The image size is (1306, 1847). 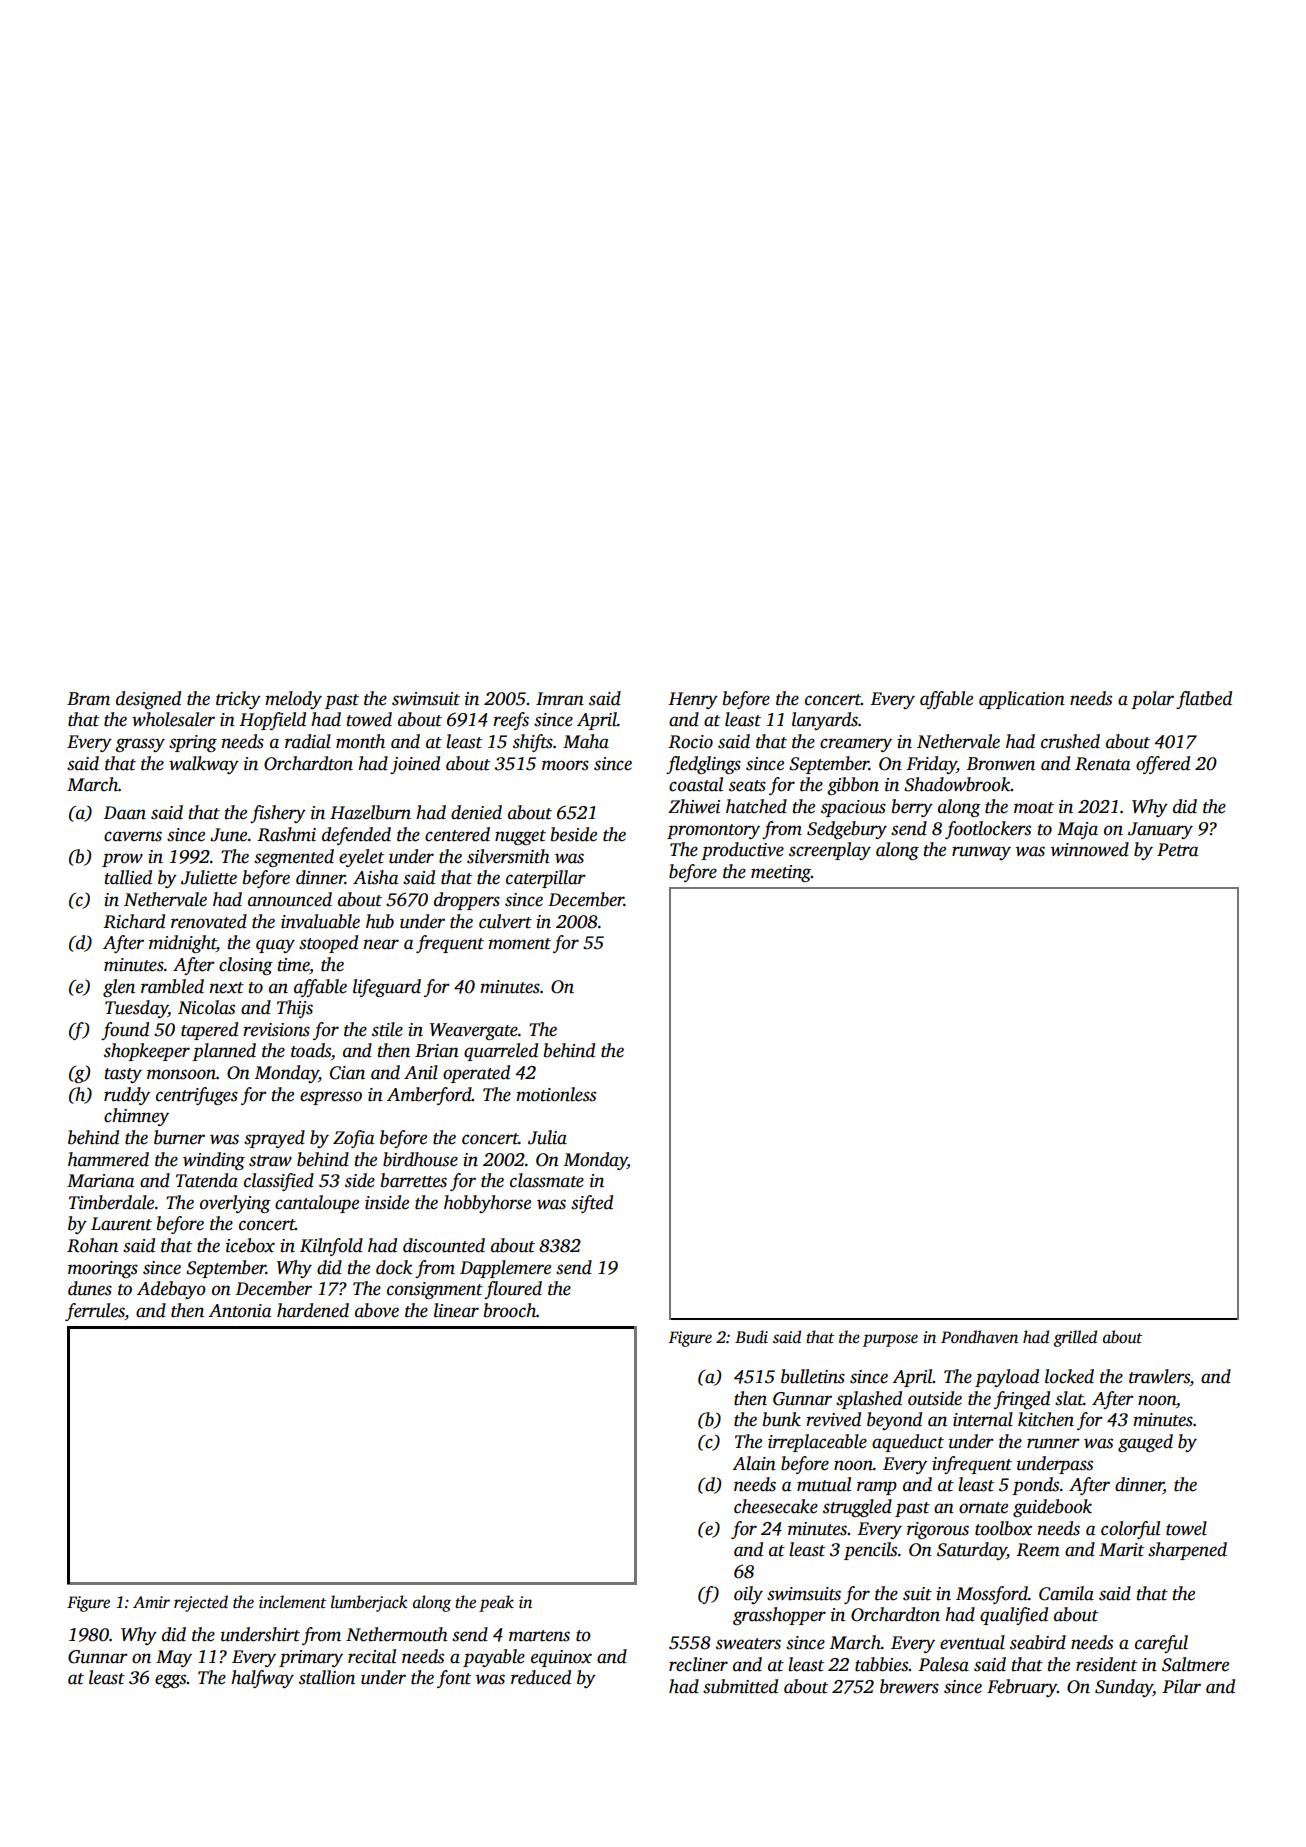 I want to click on January, so click(x=1160, y=830).
